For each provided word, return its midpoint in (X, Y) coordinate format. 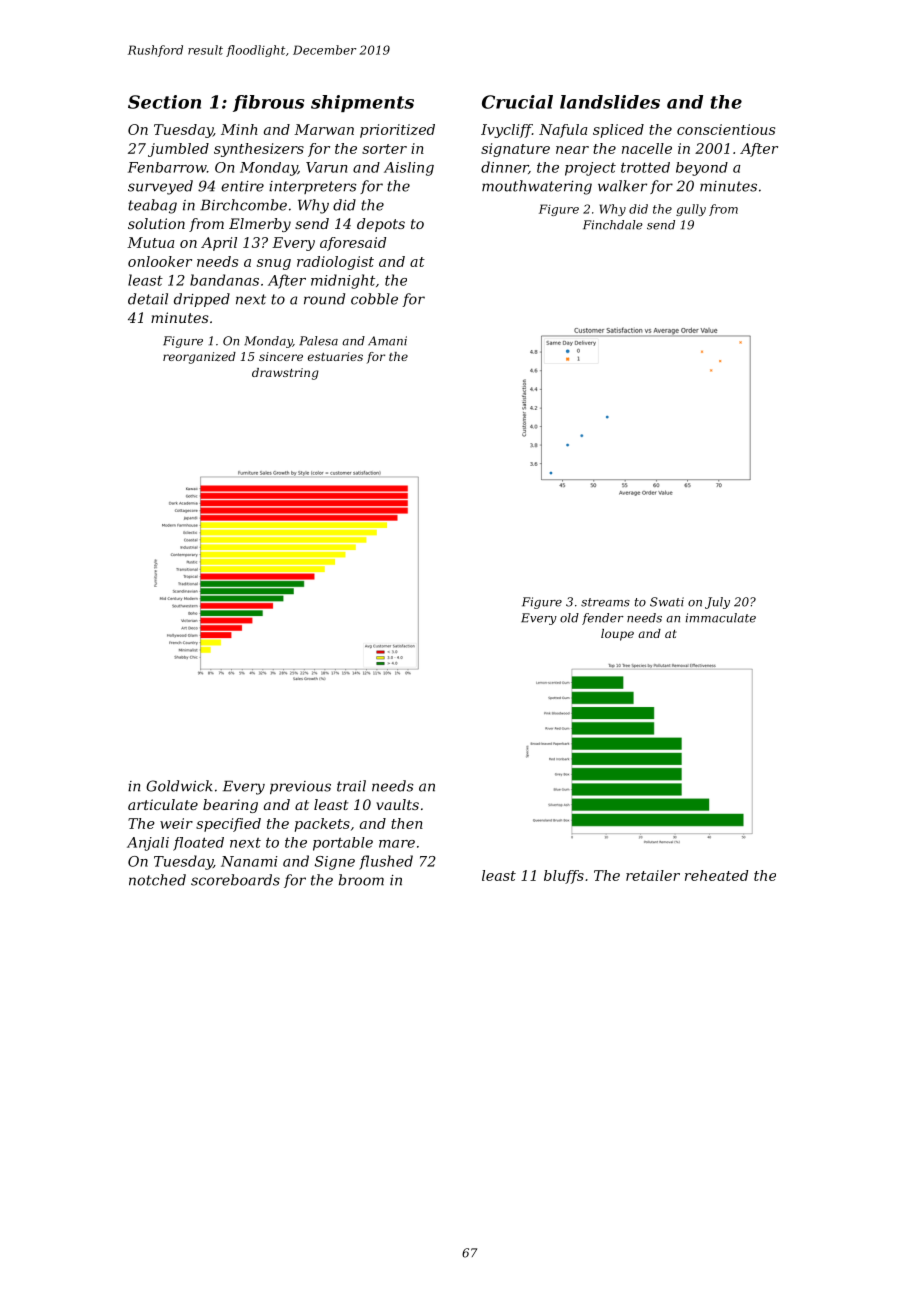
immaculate (721, 618)
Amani (387, 341)
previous (300, 787)
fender (603, 619)
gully (691, 210)
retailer (653, 875)
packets (322, 825)
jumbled (178, 150)
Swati (667, 602)
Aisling (409, 169)
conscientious (726, 129)
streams (605, 602)
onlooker (160, 261)
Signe (335, 863)
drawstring (285, 374)
